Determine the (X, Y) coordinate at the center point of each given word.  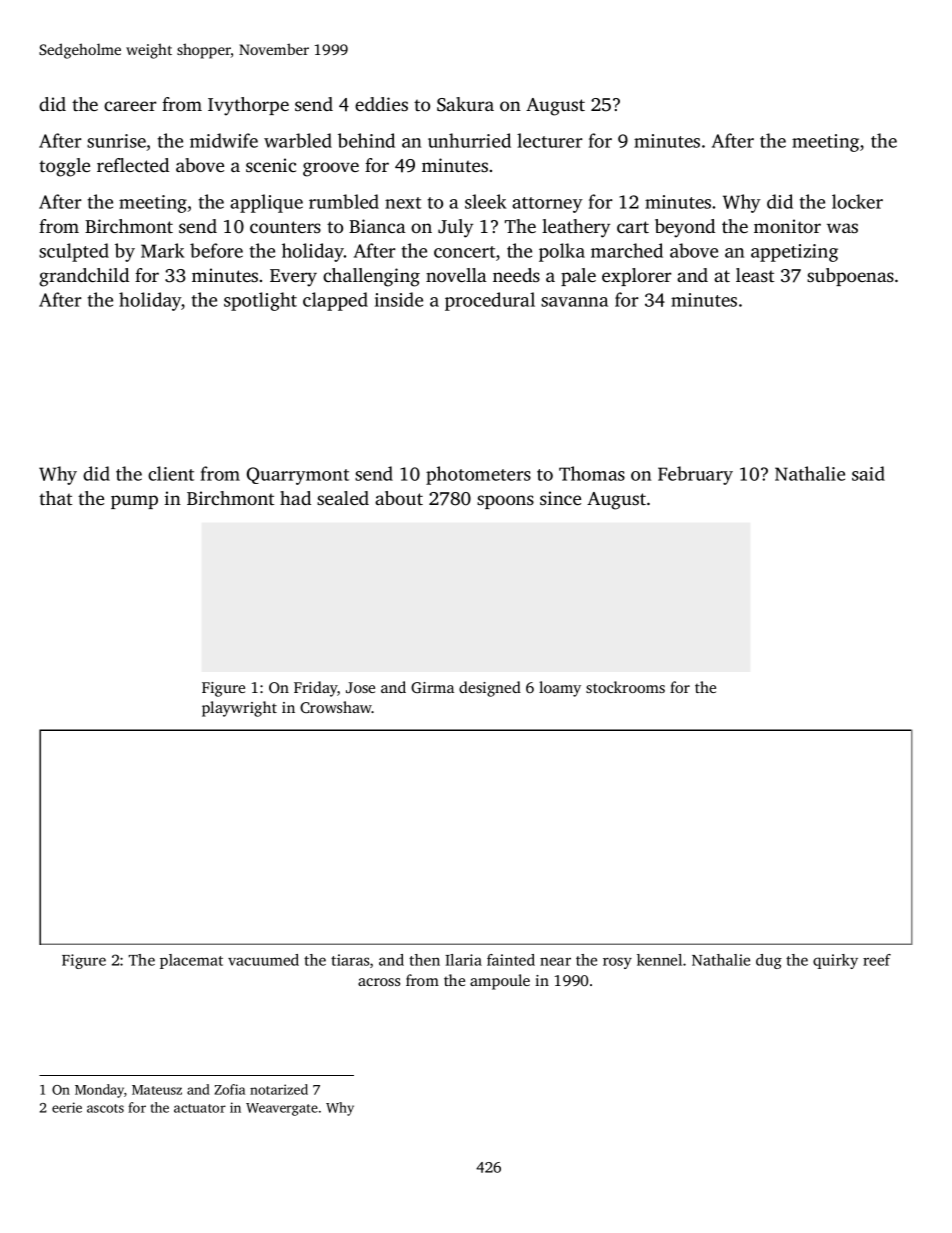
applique (266, 203)
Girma (432, 687)
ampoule (500, 982)
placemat (191, 961)
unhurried (469, 140)
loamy (560, 689)
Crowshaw (336, 707)
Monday (99, 1091)
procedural (490, 301)
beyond (685, 228)
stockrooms (625, 687)
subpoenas (850, 277)
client (171, 473)
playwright (239, 709)
